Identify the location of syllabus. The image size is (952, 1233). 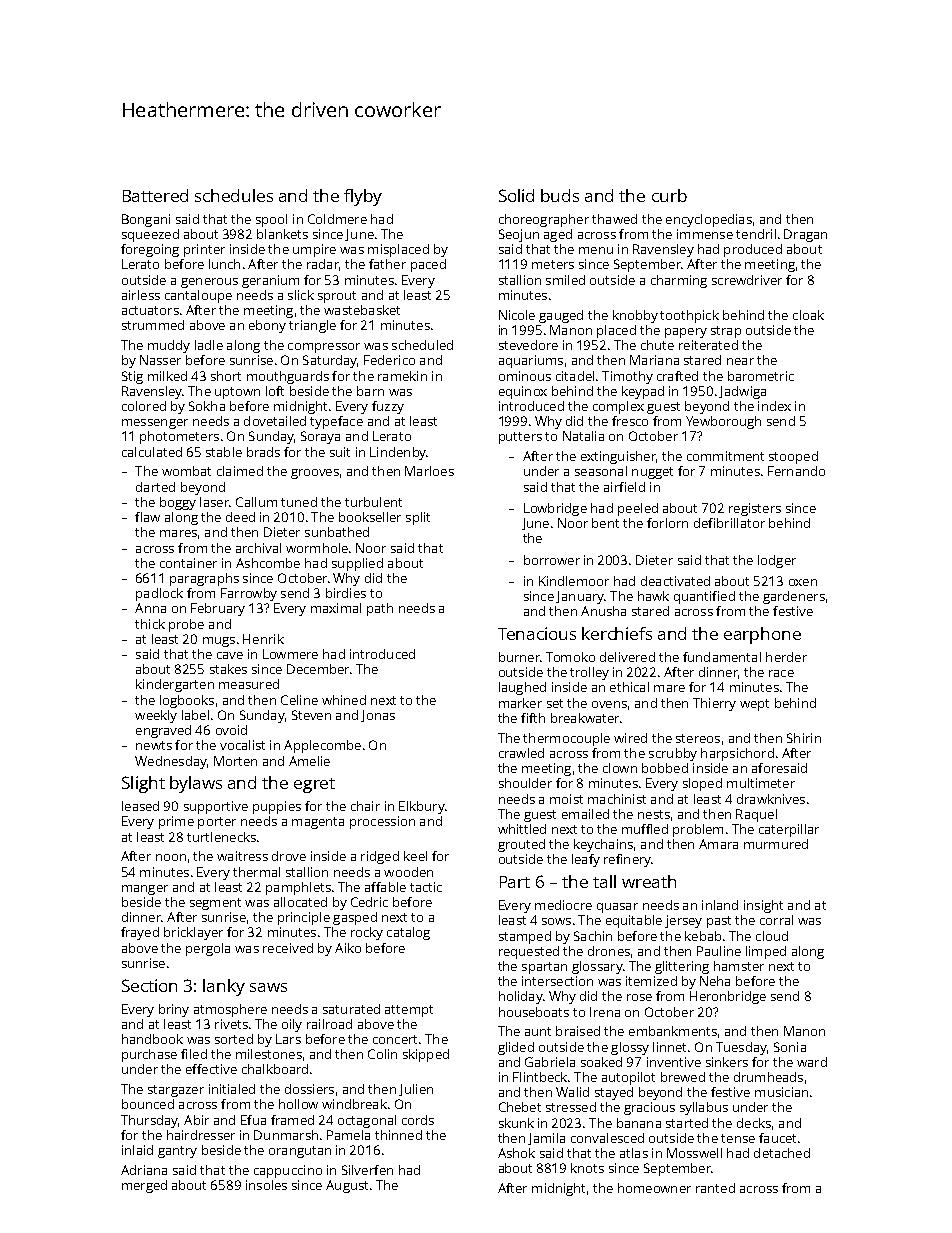
(704, 1108).
